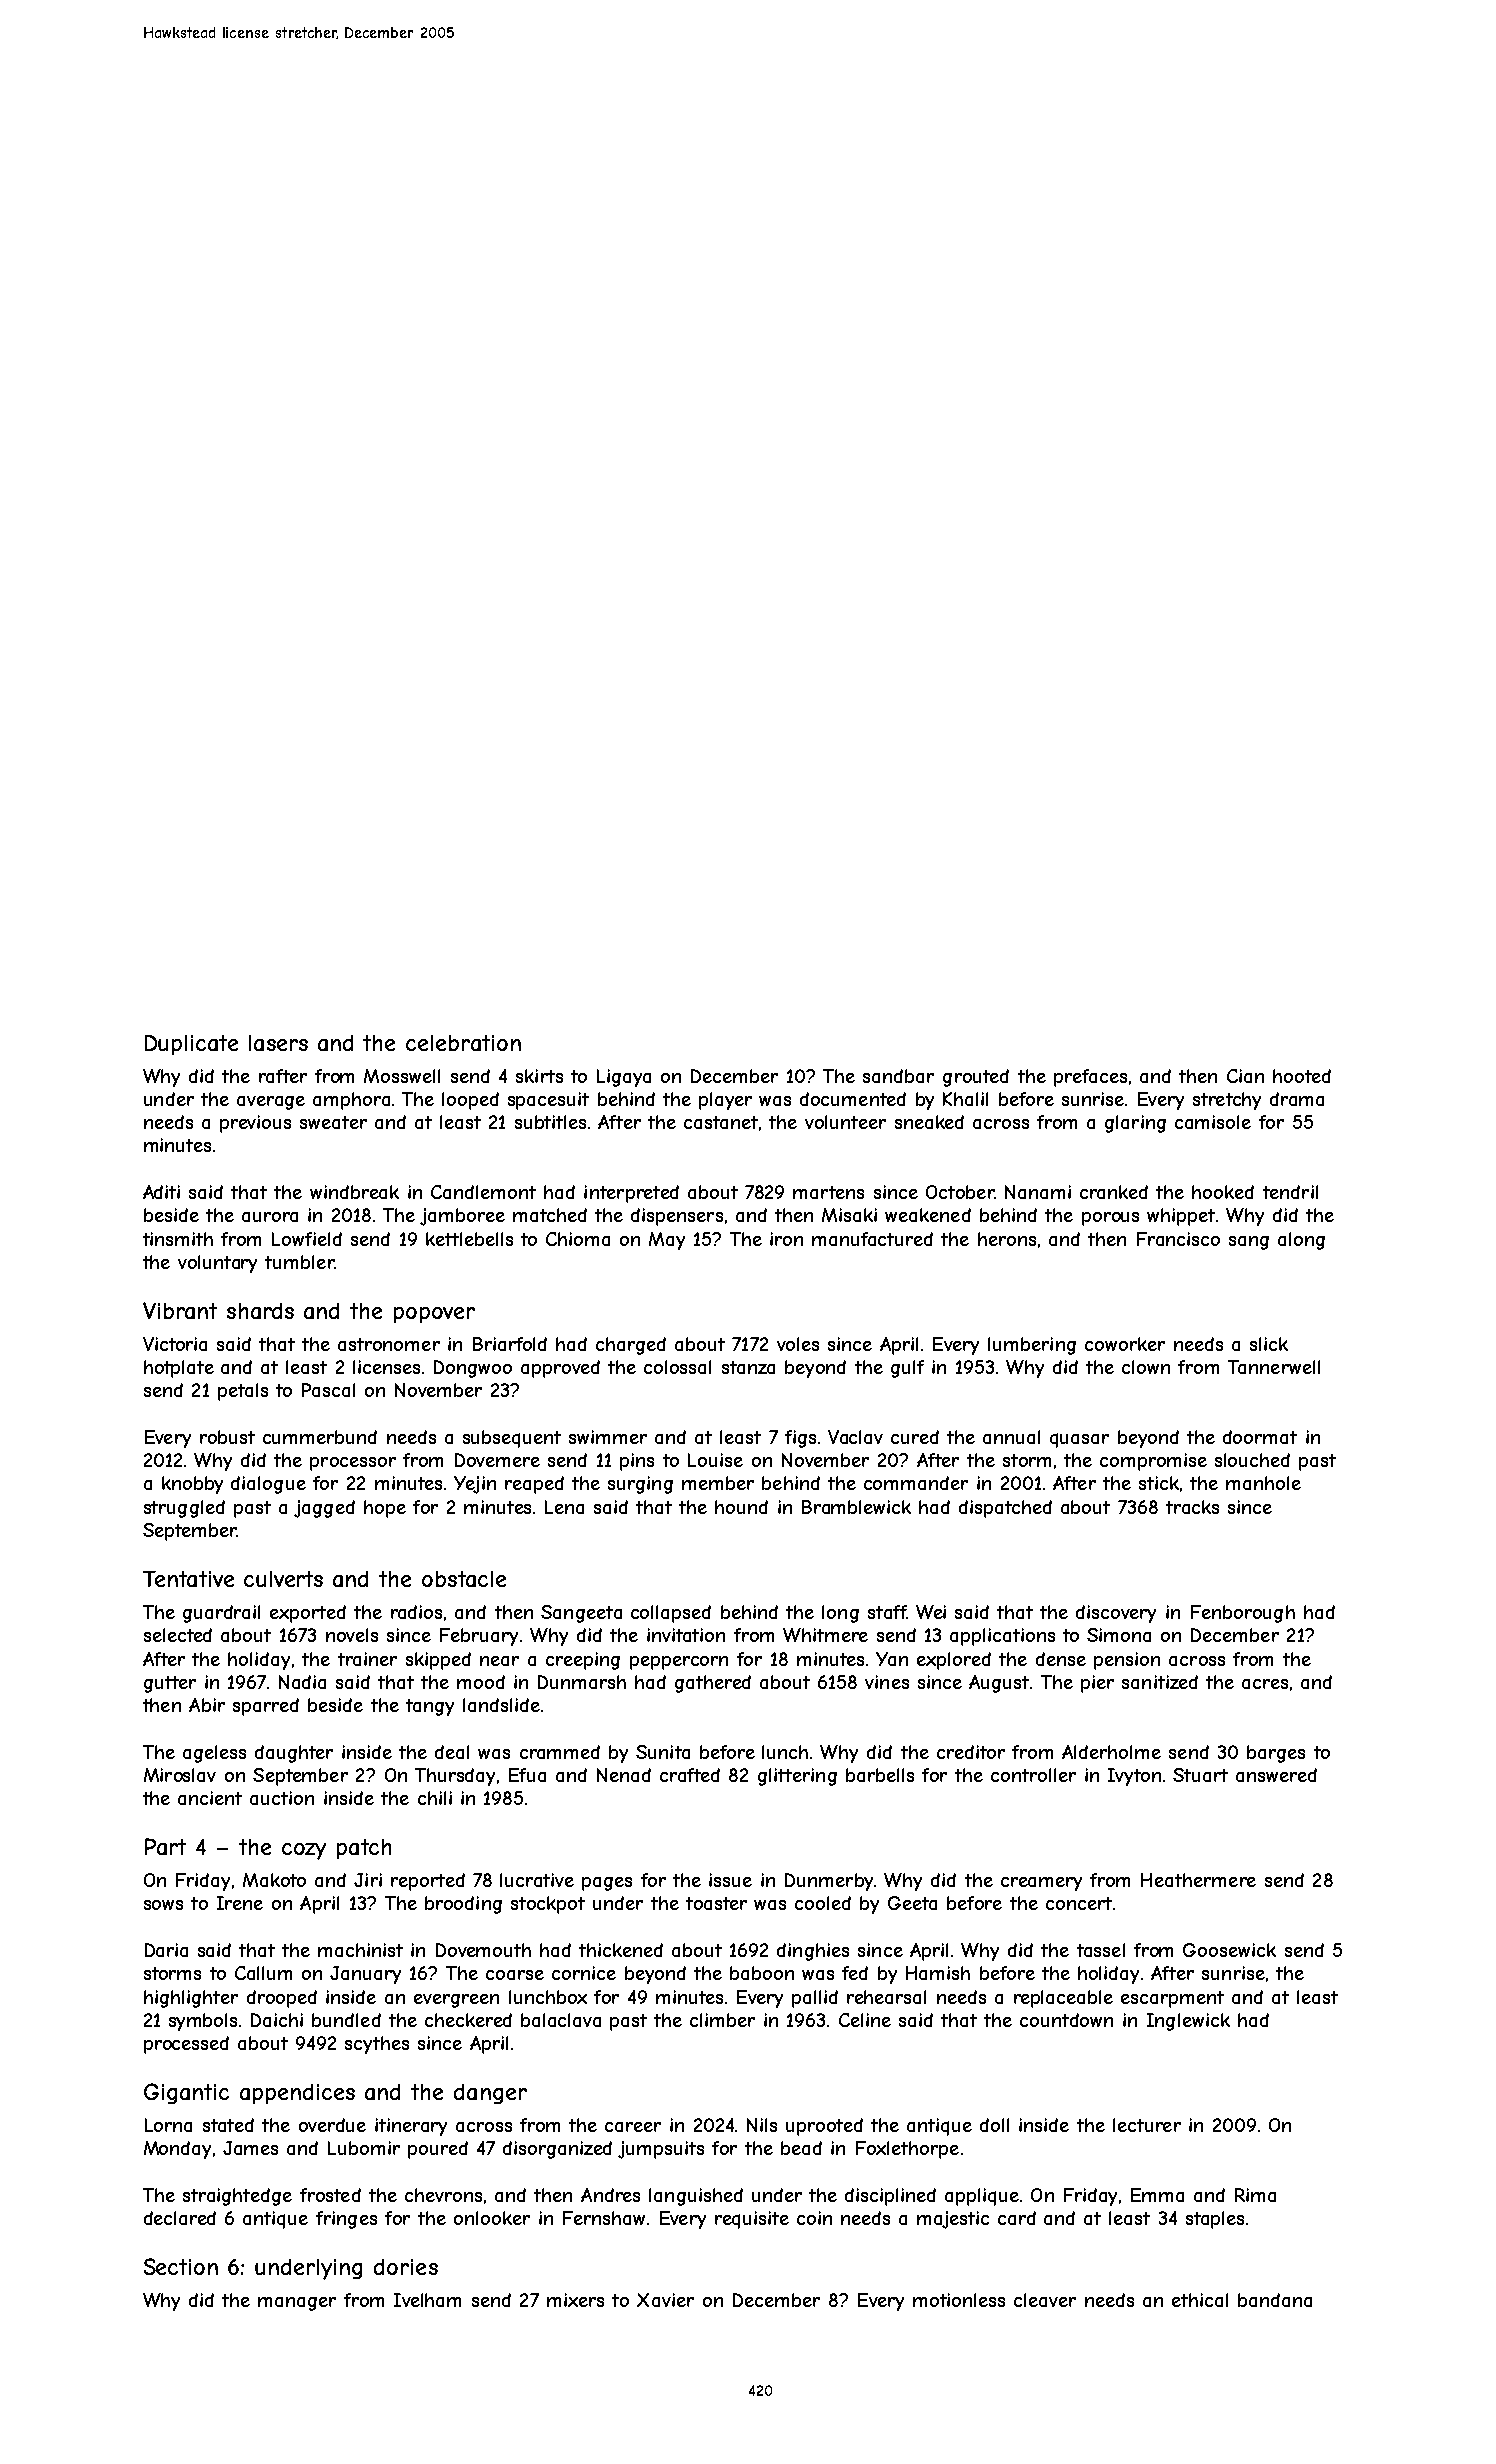 The image size is (1496, 2464). I want to click on gutter, so click(170, 1684).
